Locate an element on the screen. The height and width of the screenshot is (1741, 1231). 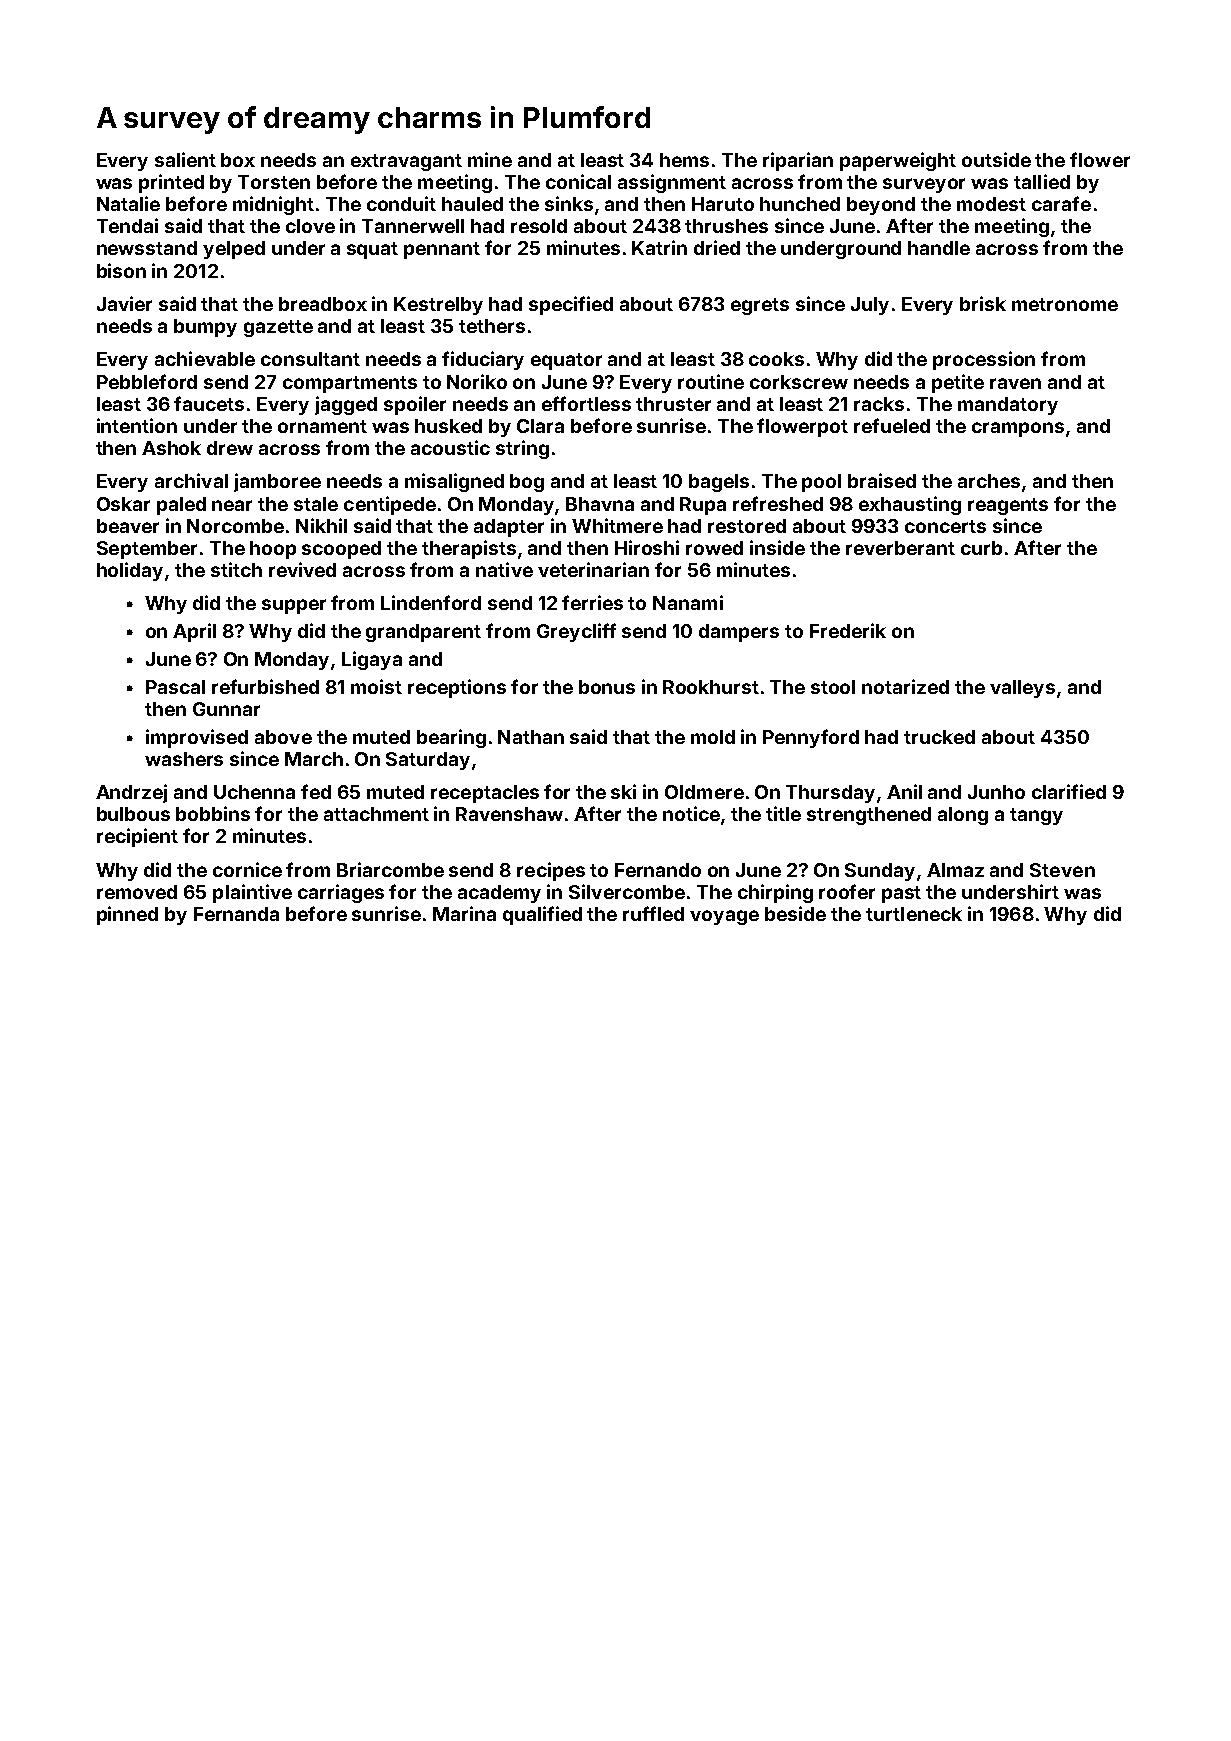
paperweight is located at coordinates (898, 161).
